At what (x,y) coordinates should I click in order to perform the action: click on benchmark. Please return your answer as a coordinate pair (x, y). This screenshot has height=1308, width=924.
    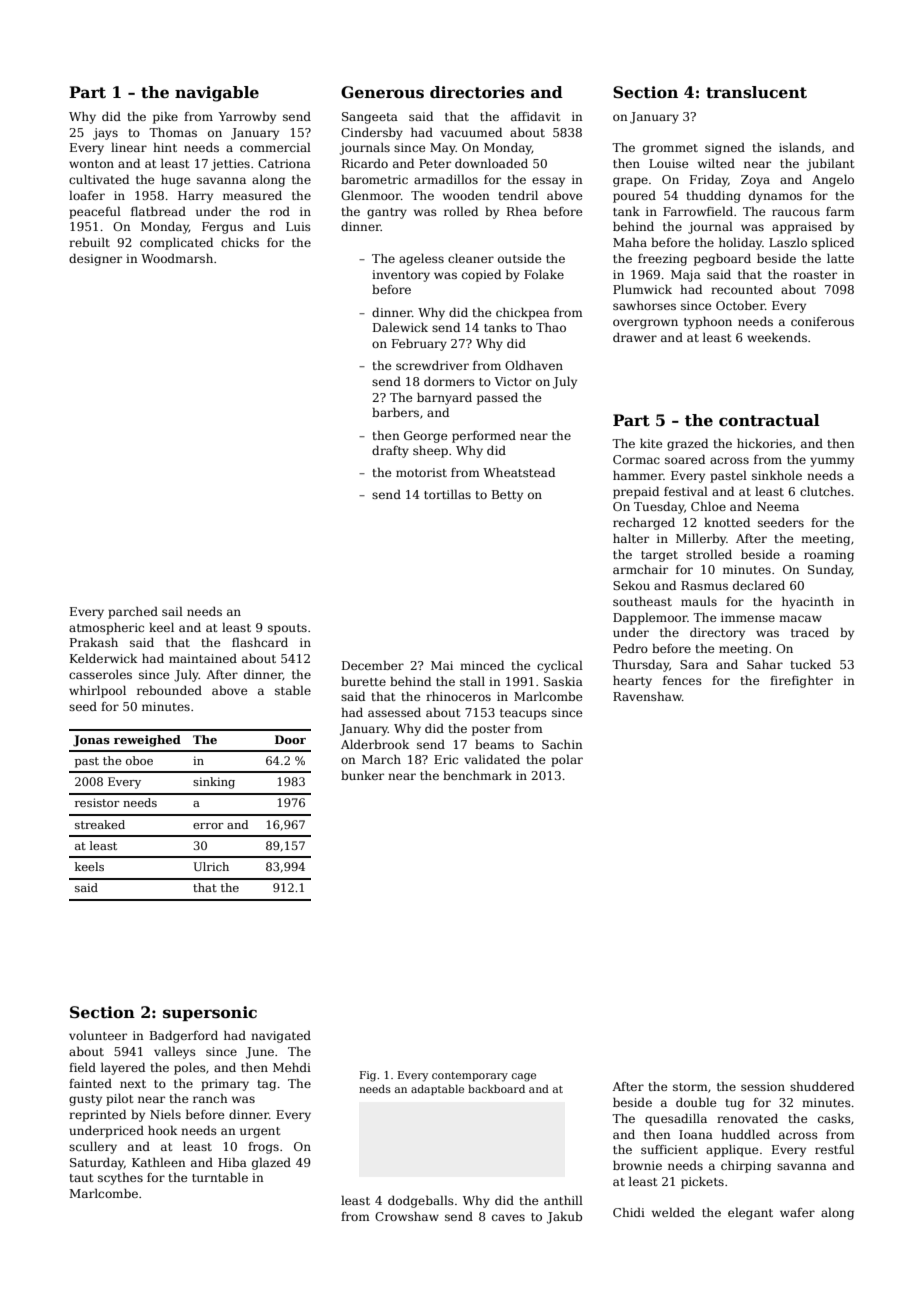
    Looking at the image, I should click on (477, 775).
